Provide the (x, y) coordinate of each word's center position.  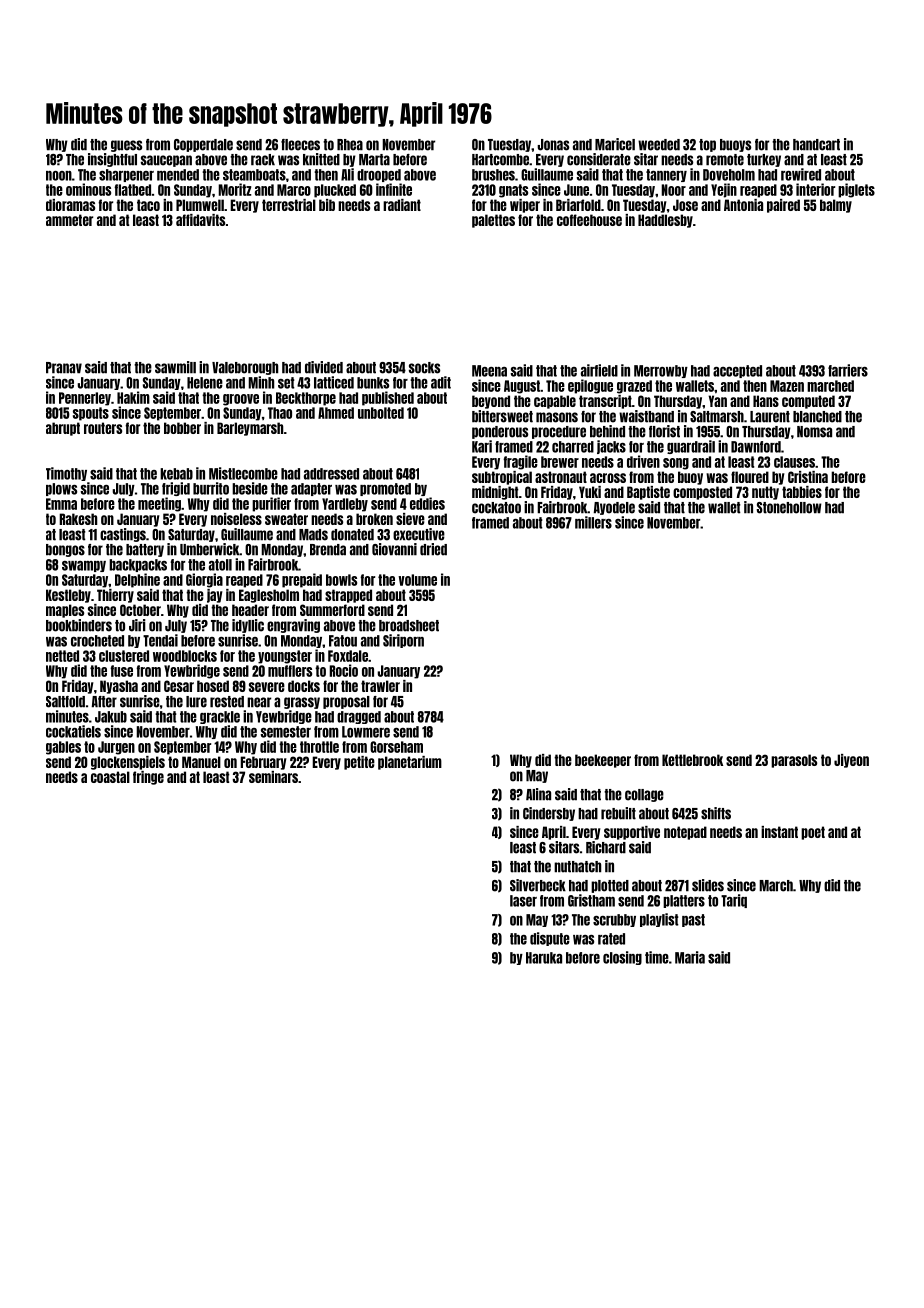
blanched (817, 417)
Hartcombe (500, 160)
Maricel (615, 144)
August (522, 387)
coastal (110, 777)
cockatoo (496, 508)
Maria (690, 957)
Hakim (133, 397)
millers (593, 522)
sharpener (126, 175)
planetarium (410, 763)
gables (63, 748)
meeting (159, 504)
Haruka (544, 958)
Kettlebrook (692, 760)
